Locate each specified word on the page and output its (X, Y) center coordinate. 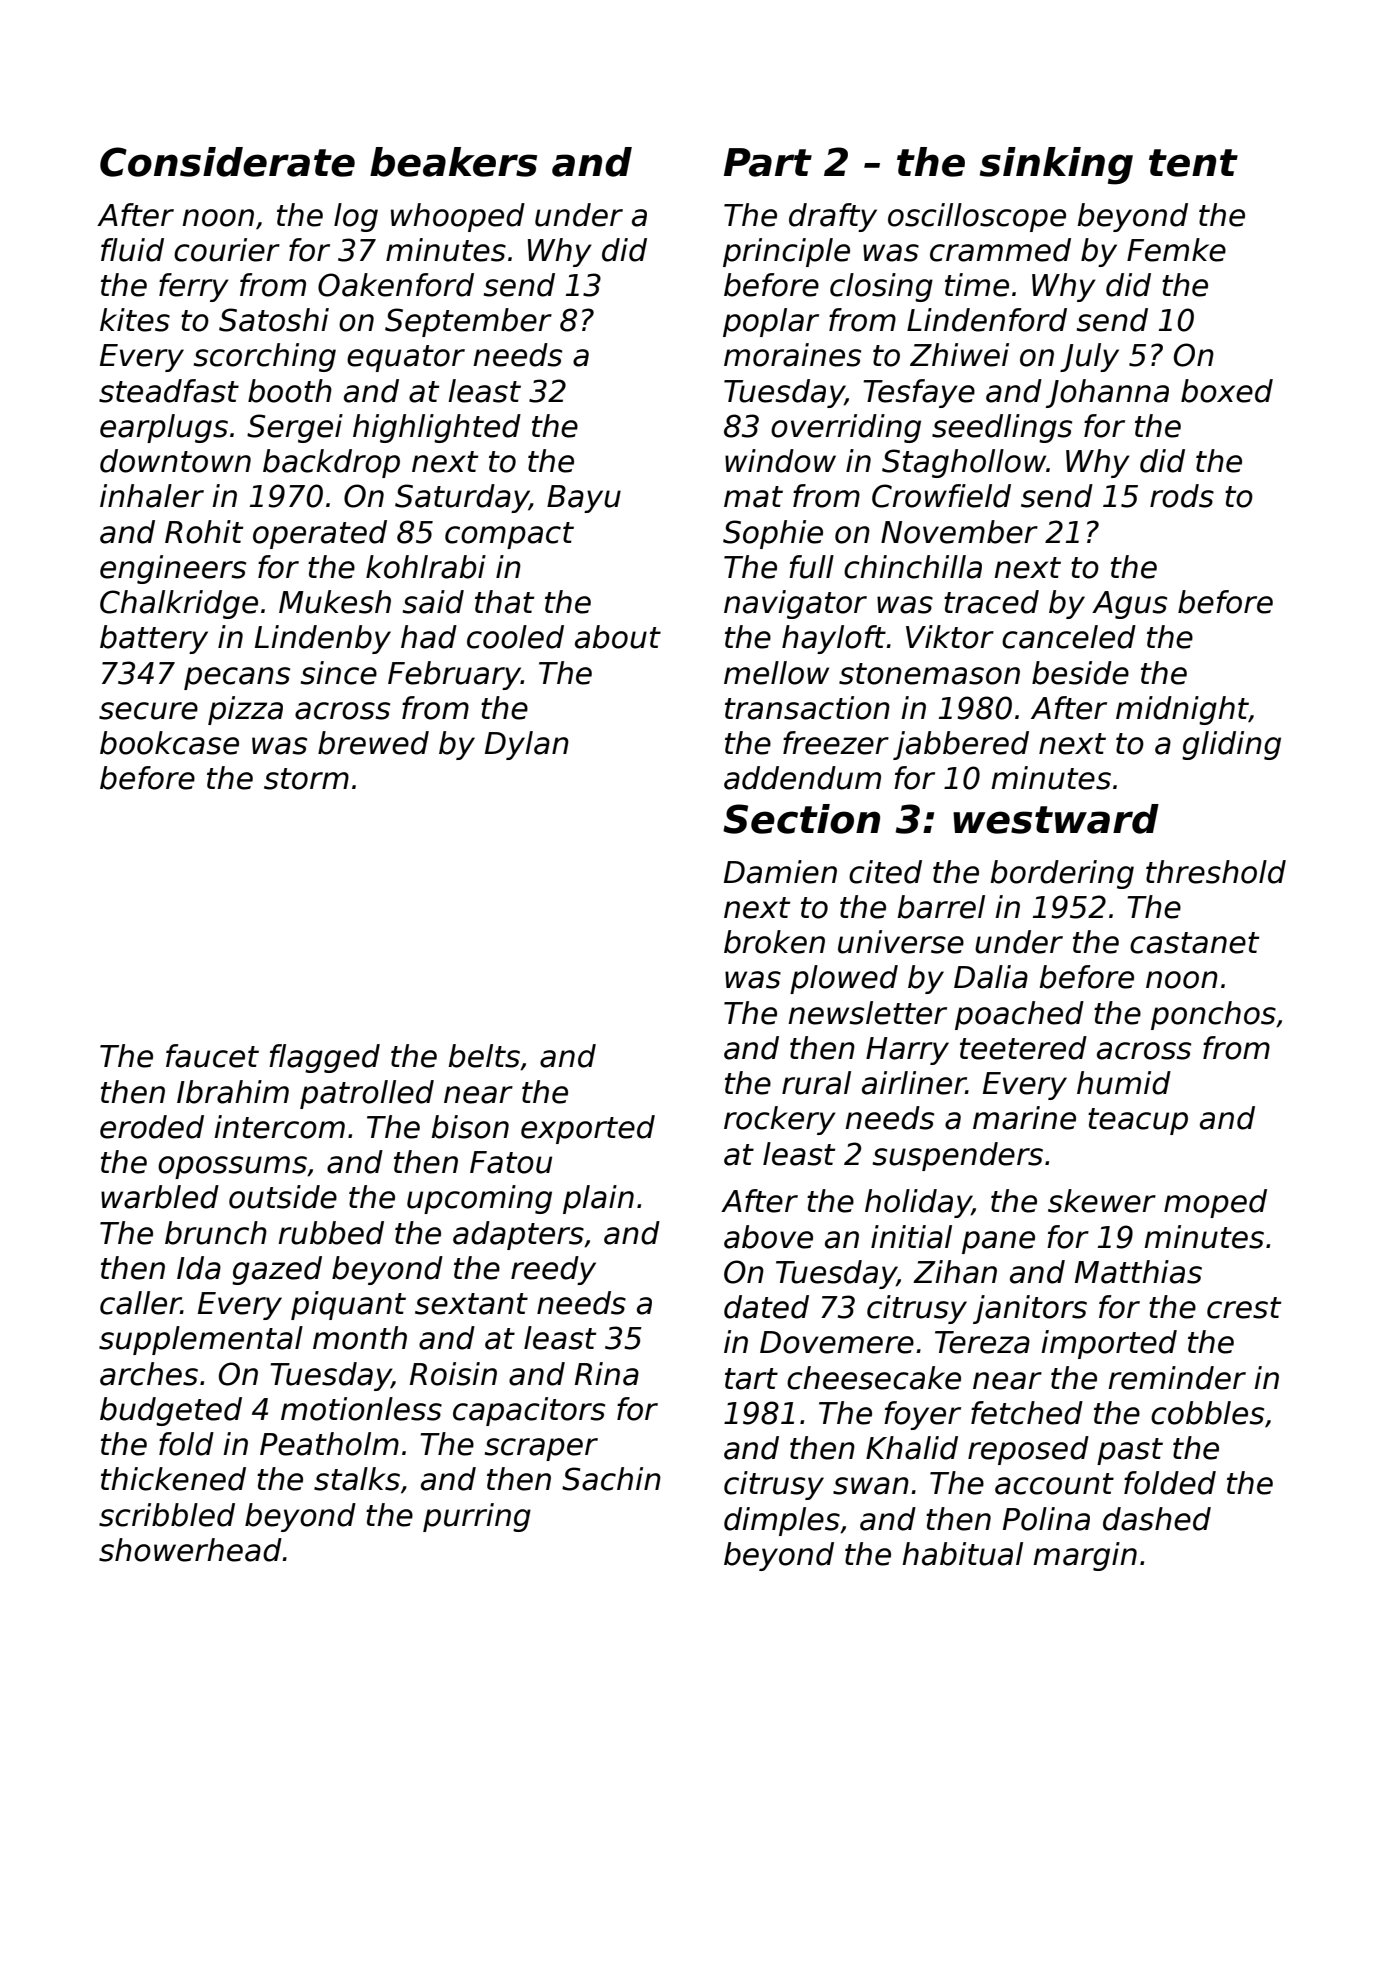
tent (1193, 163)
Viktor (950, 637)
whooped (458, 217)
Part (768, 162)
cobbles (1207, 1413)
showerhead (190, 1550)
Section (801, 819)
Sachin (611, 1479)
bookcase (169, 743)
